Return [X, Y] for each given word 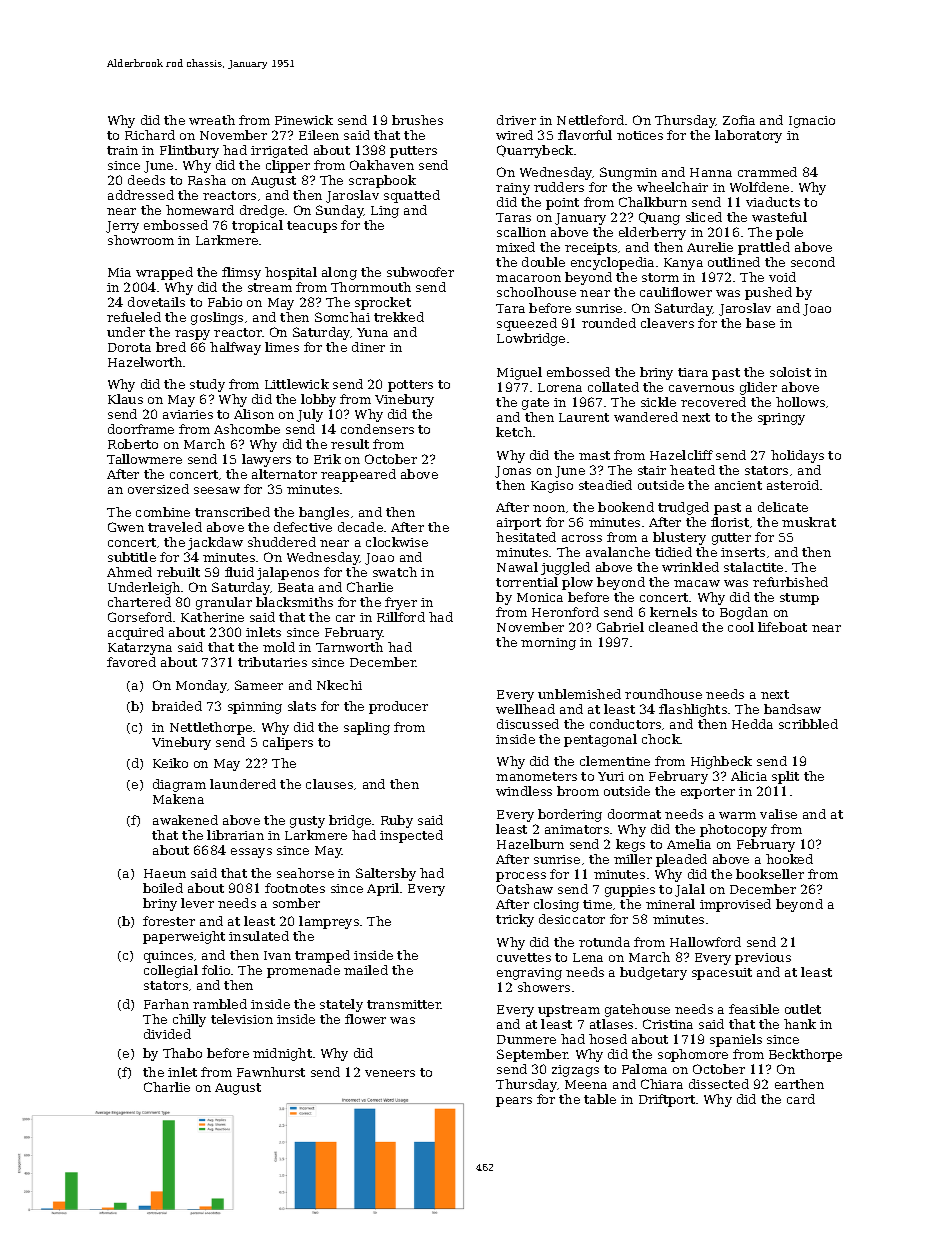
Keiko [170, 763]
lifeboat [782, 627]
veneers [390, 1073]
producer [398, 707]
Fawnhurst [271, 1072]
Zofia [739, 120]
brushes [417, 120]
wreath [212, 120]
